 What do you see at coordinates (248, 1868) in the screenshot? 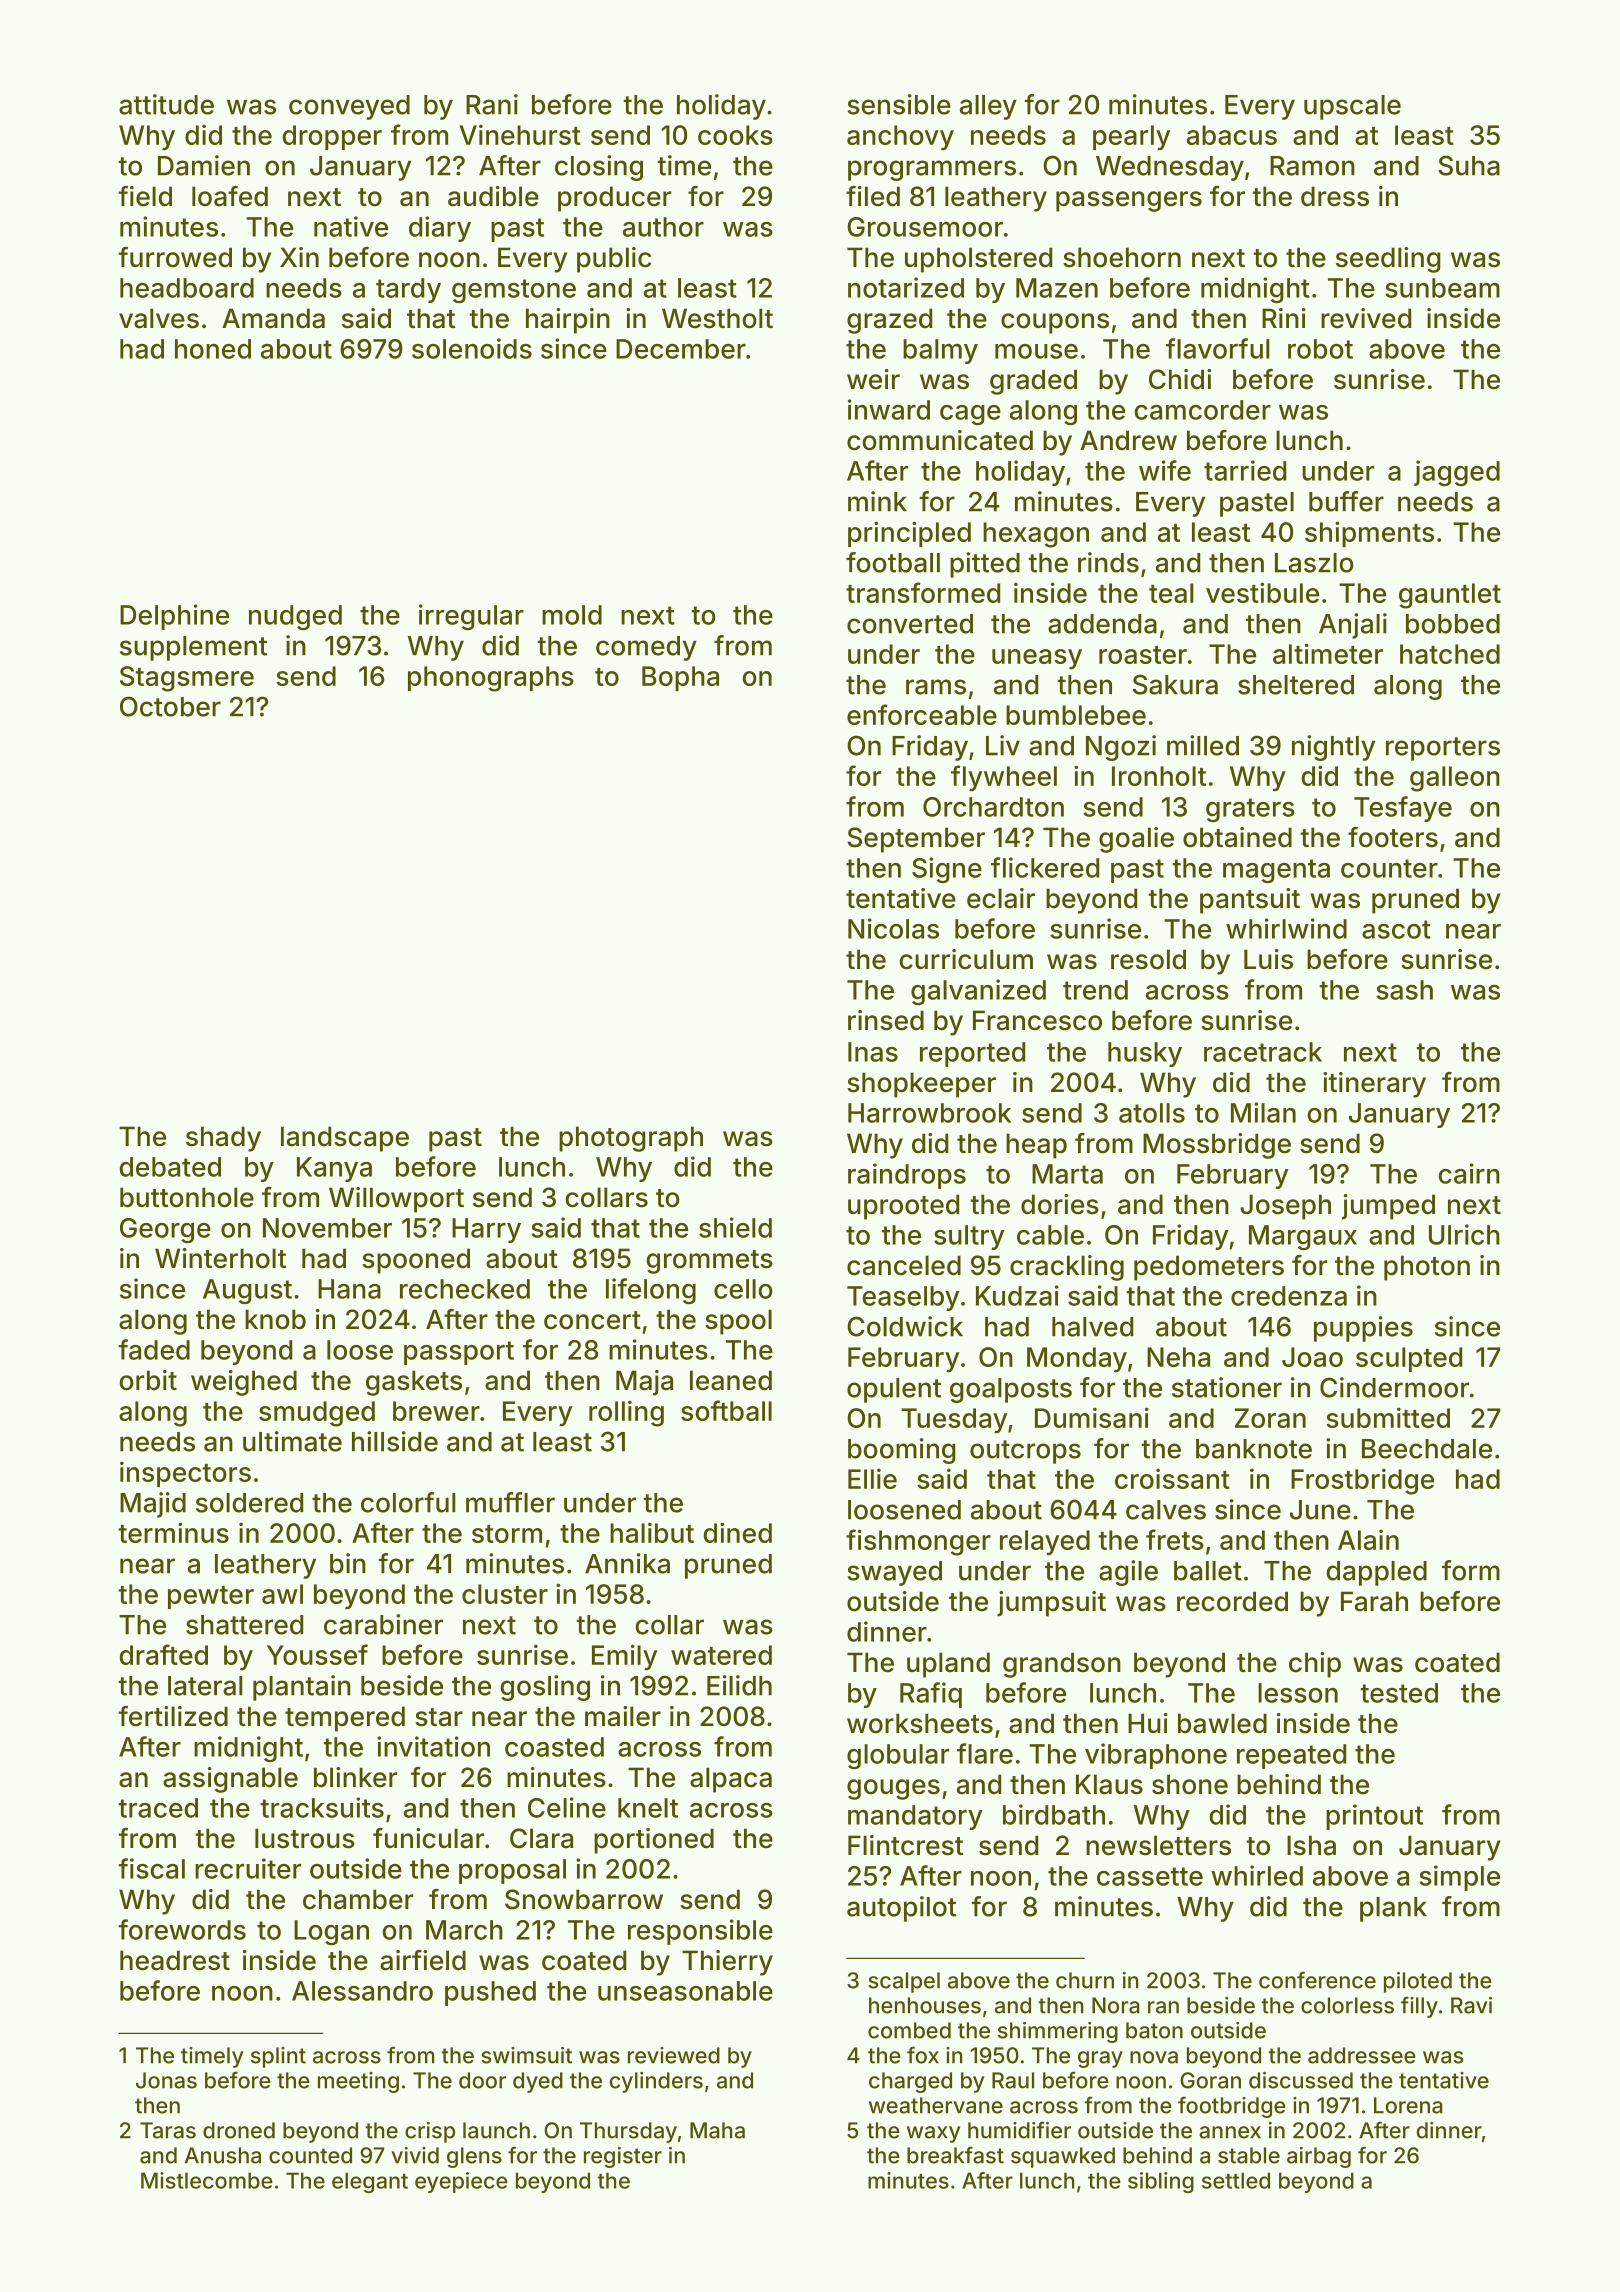
I see `recruiter` at bounding box center [248, 1868].
